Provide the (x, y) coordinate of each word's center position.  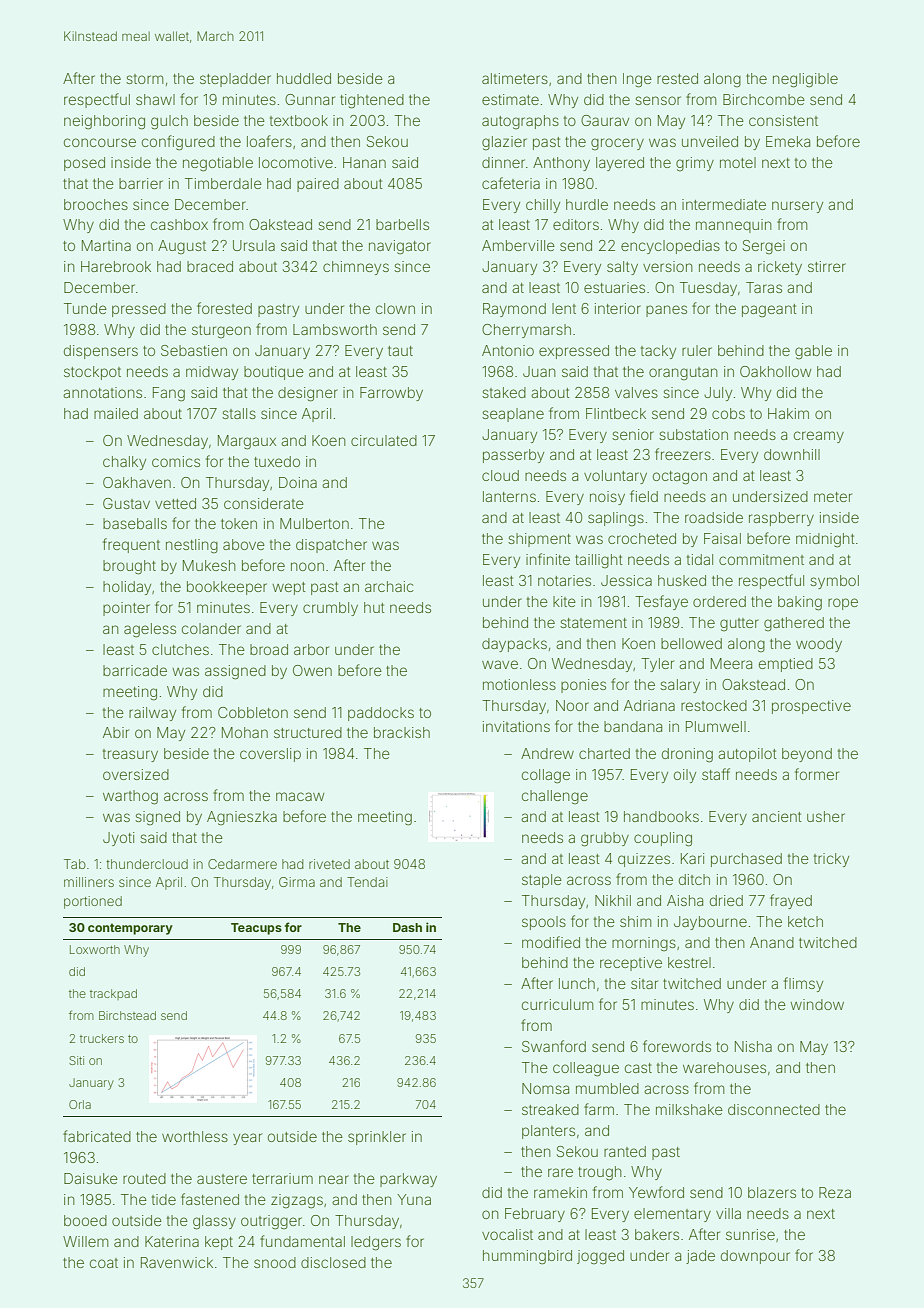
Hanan (364, 162)
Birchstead (127, 1015)
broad (269, 649)
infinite (548, 559)
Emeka (788, 141)
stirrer (827, 266)
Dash (407, 927)
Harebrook (116, 266)
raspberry (781, 519)
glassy (214, 1222)
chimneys (356, 268)
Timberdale (223, 183)
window (817, 1004)
